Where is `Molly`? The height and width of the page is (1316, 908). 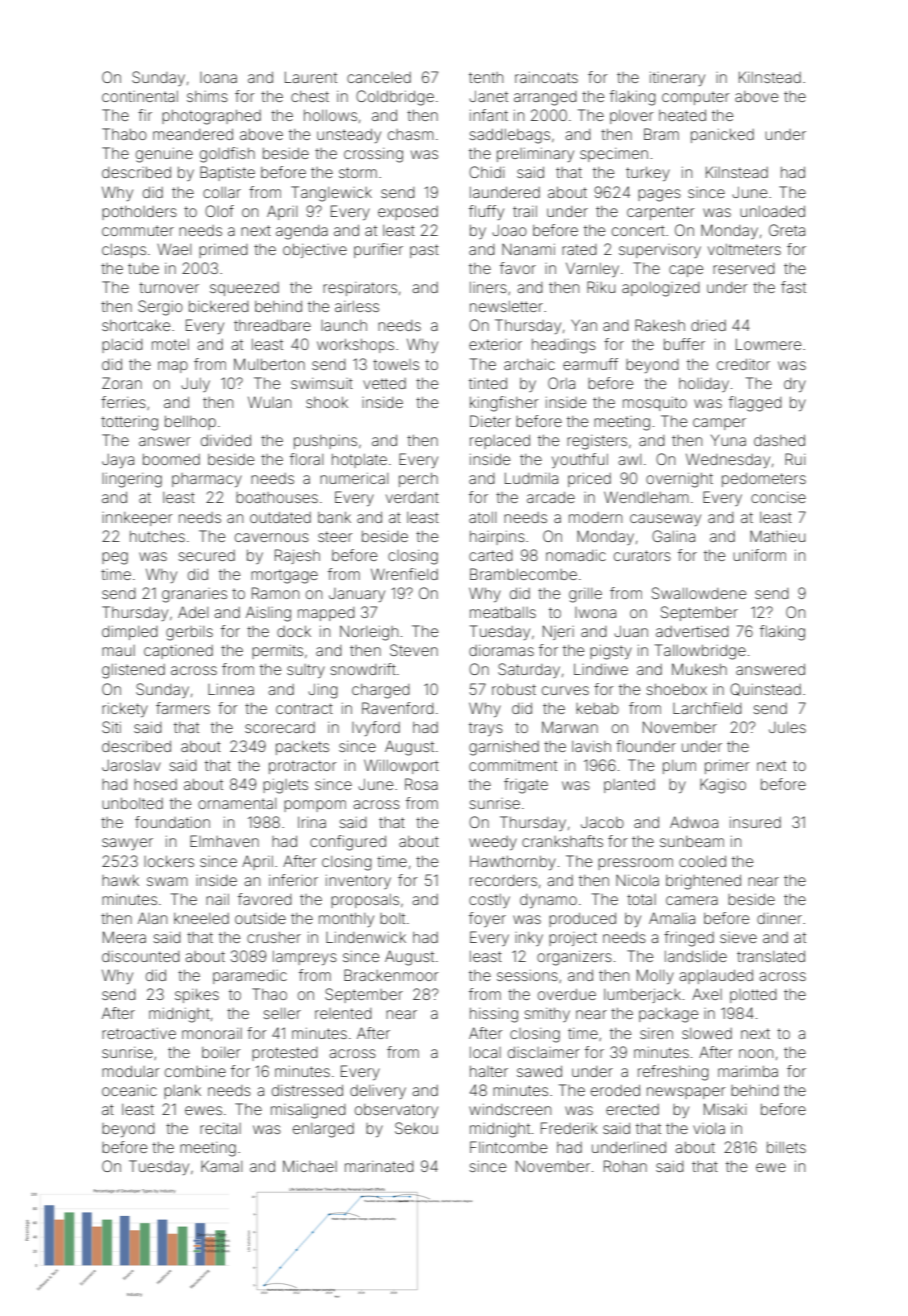 Molly is located at coordinates (655, 976).
